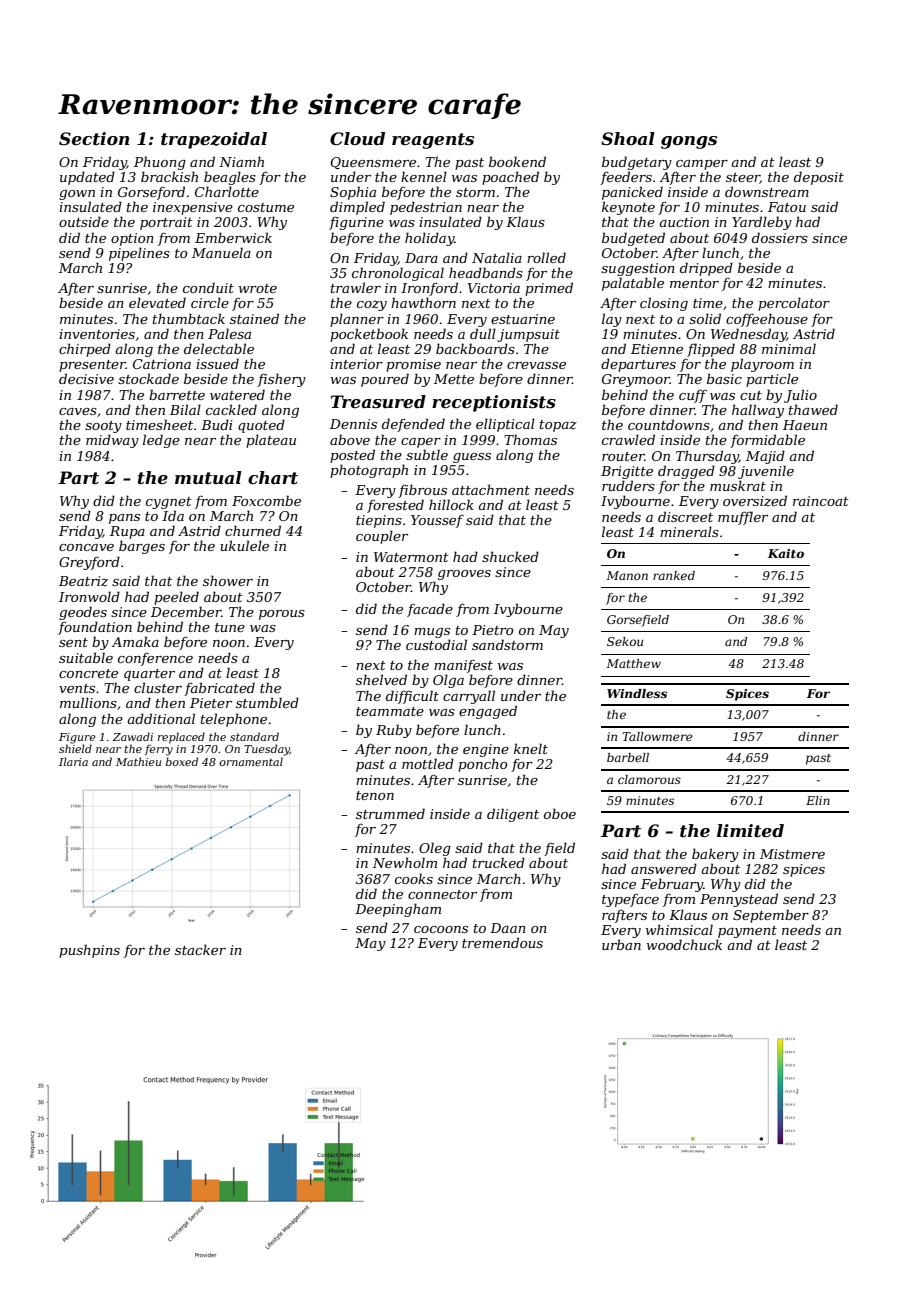 This image has height=1316, width=908. What do you see at coordinates (267, 702) in the image?
I see `stumbled` at bounding box center [267, 702].
